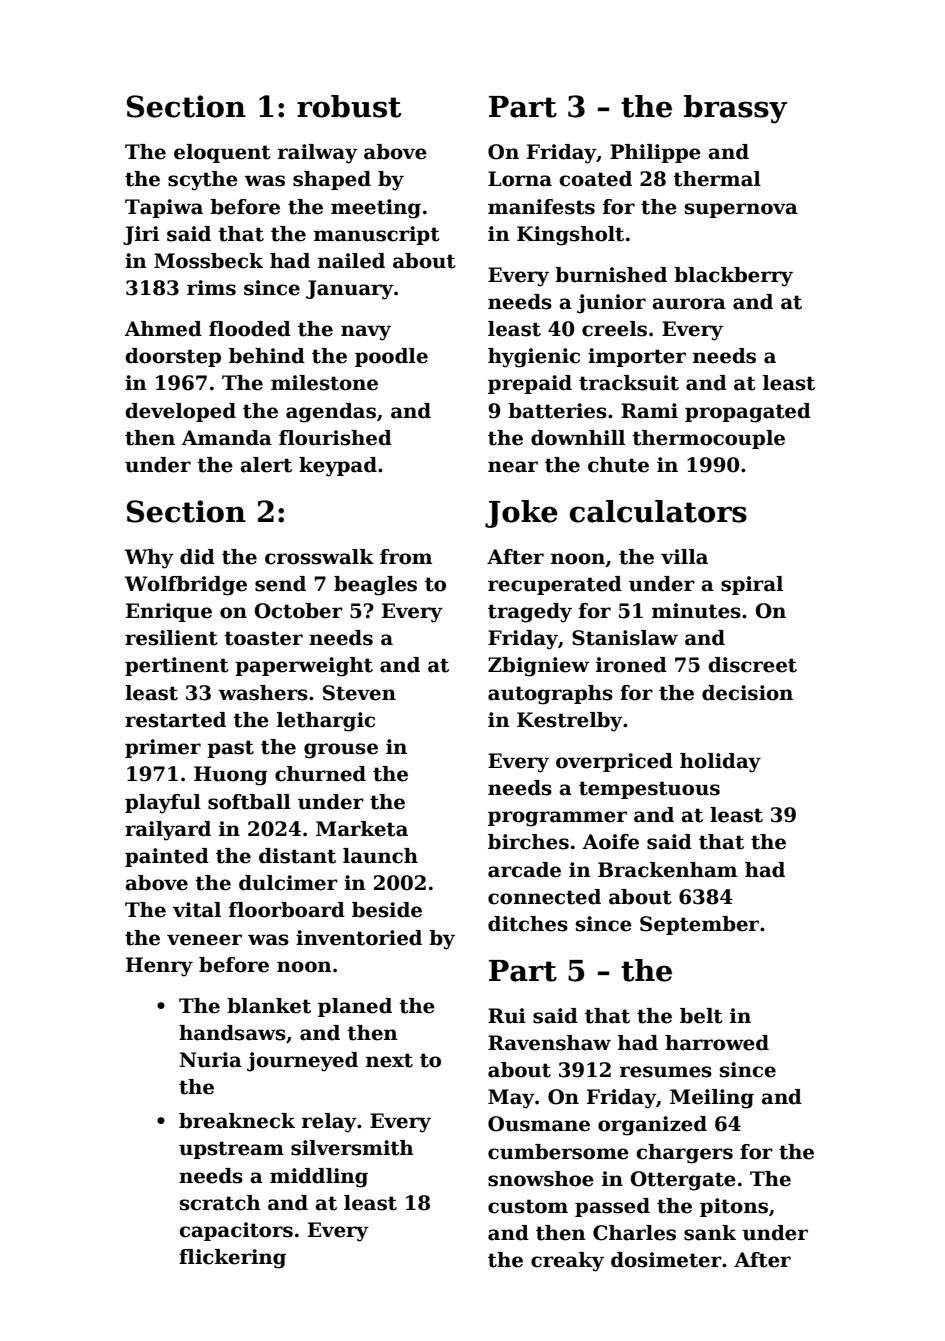 The width and height of the screenshot is (945, 1341). What do you see at coordinates (349, 106) in the screenshot?
I see `robust` at bounding box center [349, 106].
